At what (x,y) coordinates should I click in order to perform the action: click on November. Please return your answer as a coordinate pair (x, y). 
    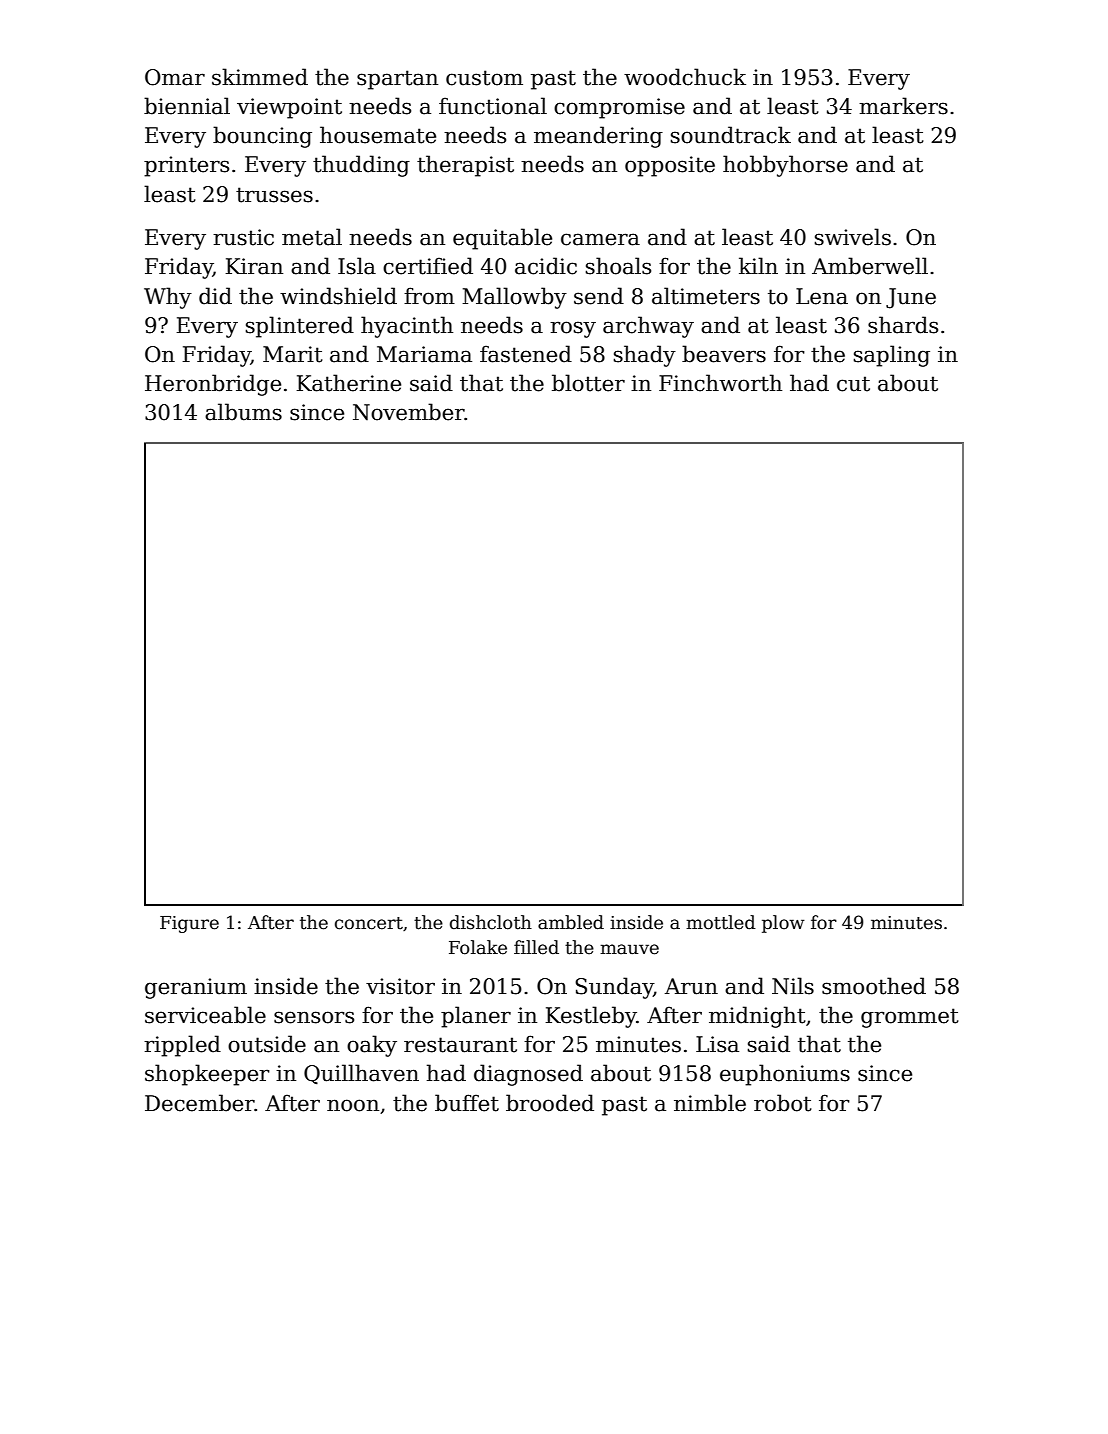
    Looking at the image, I should click on (409, 412).
